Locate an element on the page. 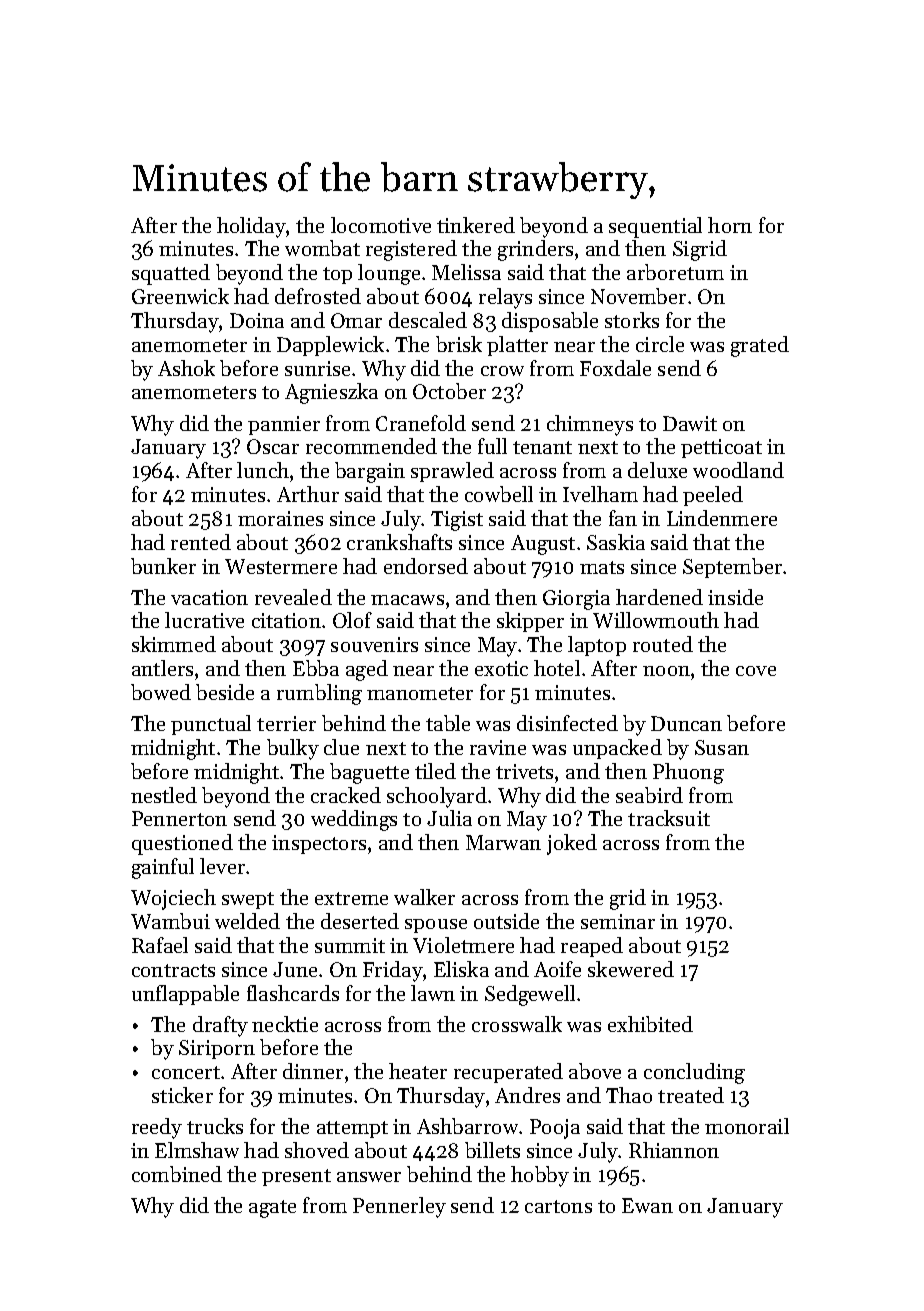 The height and width of the image is (1311, 924). combined is located at coordinates (177, 1174).
